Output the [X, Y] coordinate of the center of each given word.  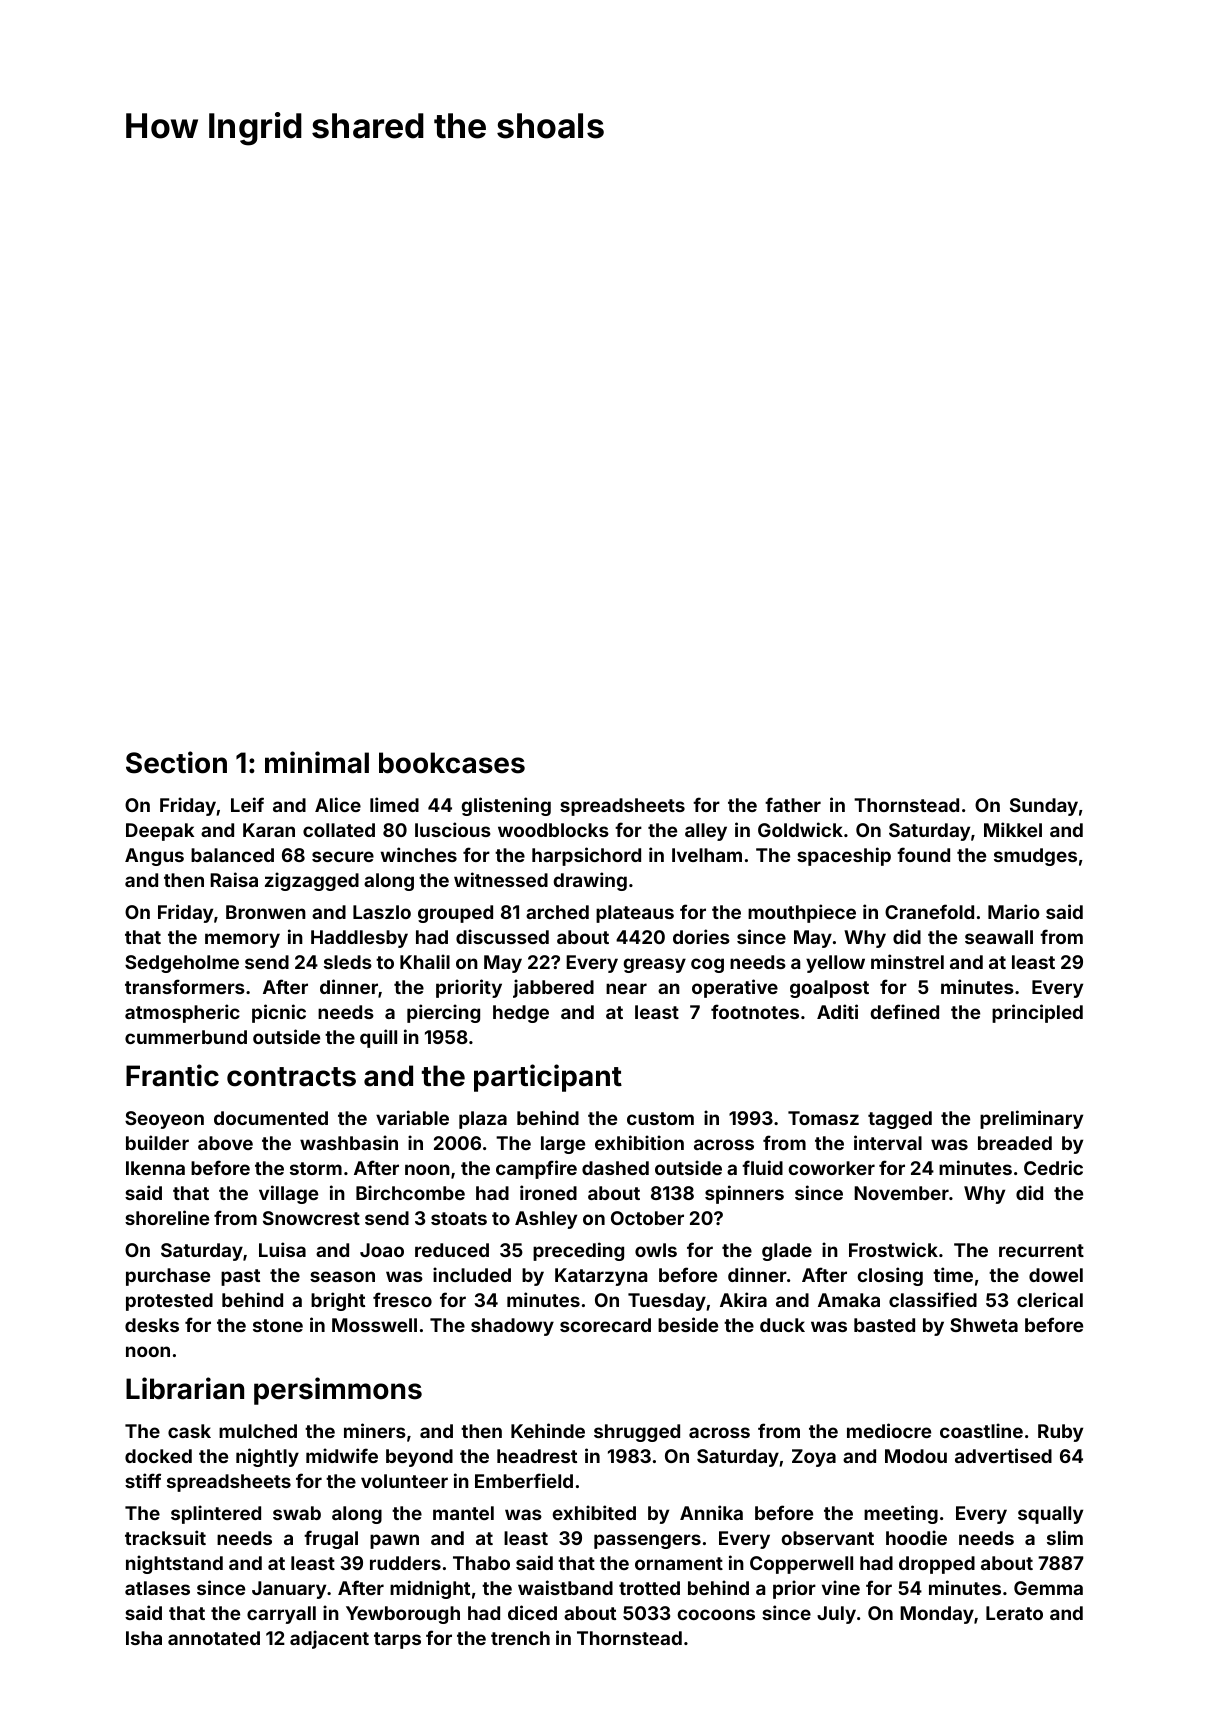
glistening [506, 806]
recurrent [1041, 1250]
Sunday [1044, 807]
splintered [216, 1514]
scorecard [605, 1325]
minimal [317, 762]
